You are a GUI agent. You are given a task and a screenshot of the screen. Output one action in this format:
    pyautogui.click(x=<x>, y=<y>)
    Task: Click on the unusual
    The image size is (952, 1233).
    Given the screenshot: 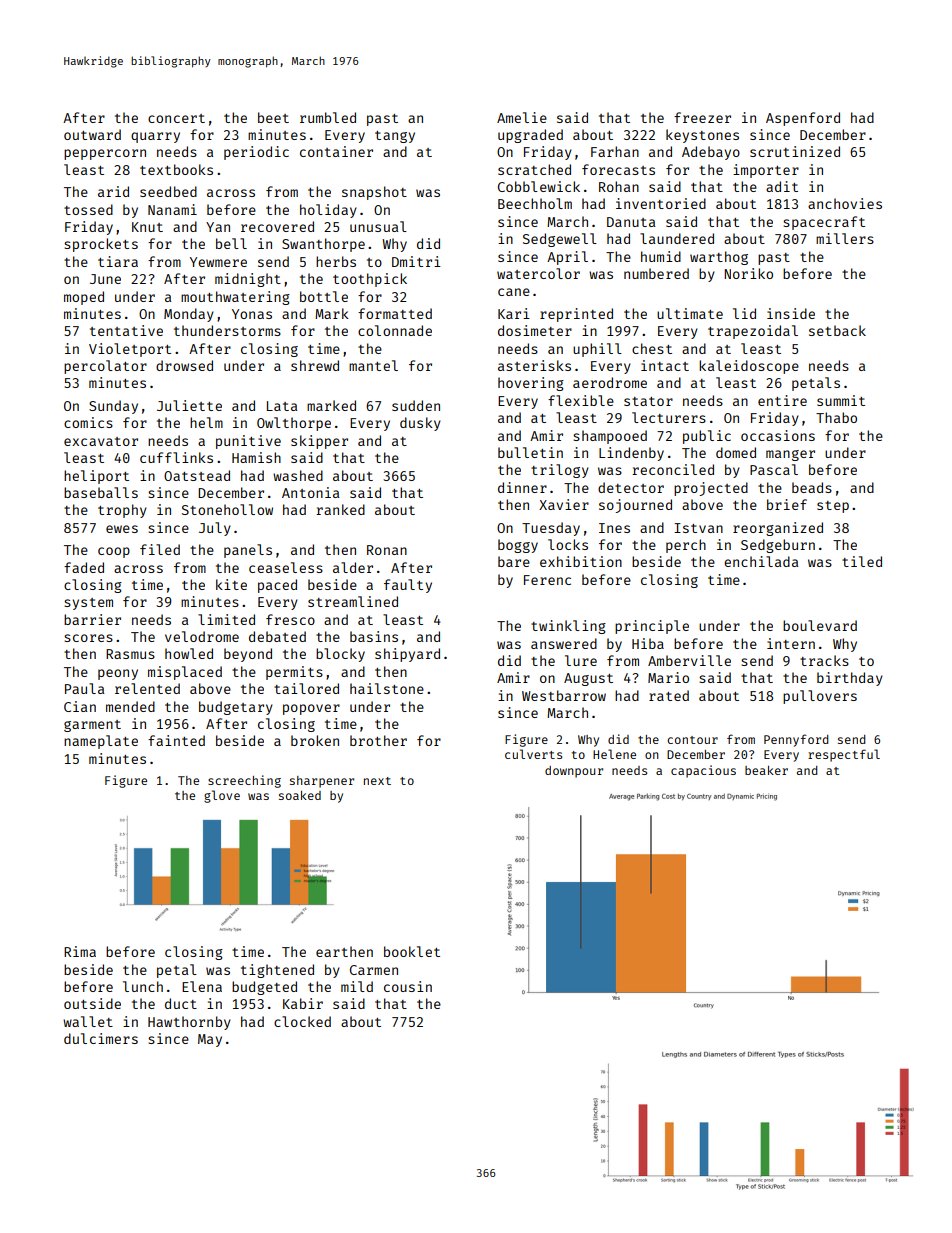 What is the action you would take?
    pyautogui.click(x=378, y=226)
